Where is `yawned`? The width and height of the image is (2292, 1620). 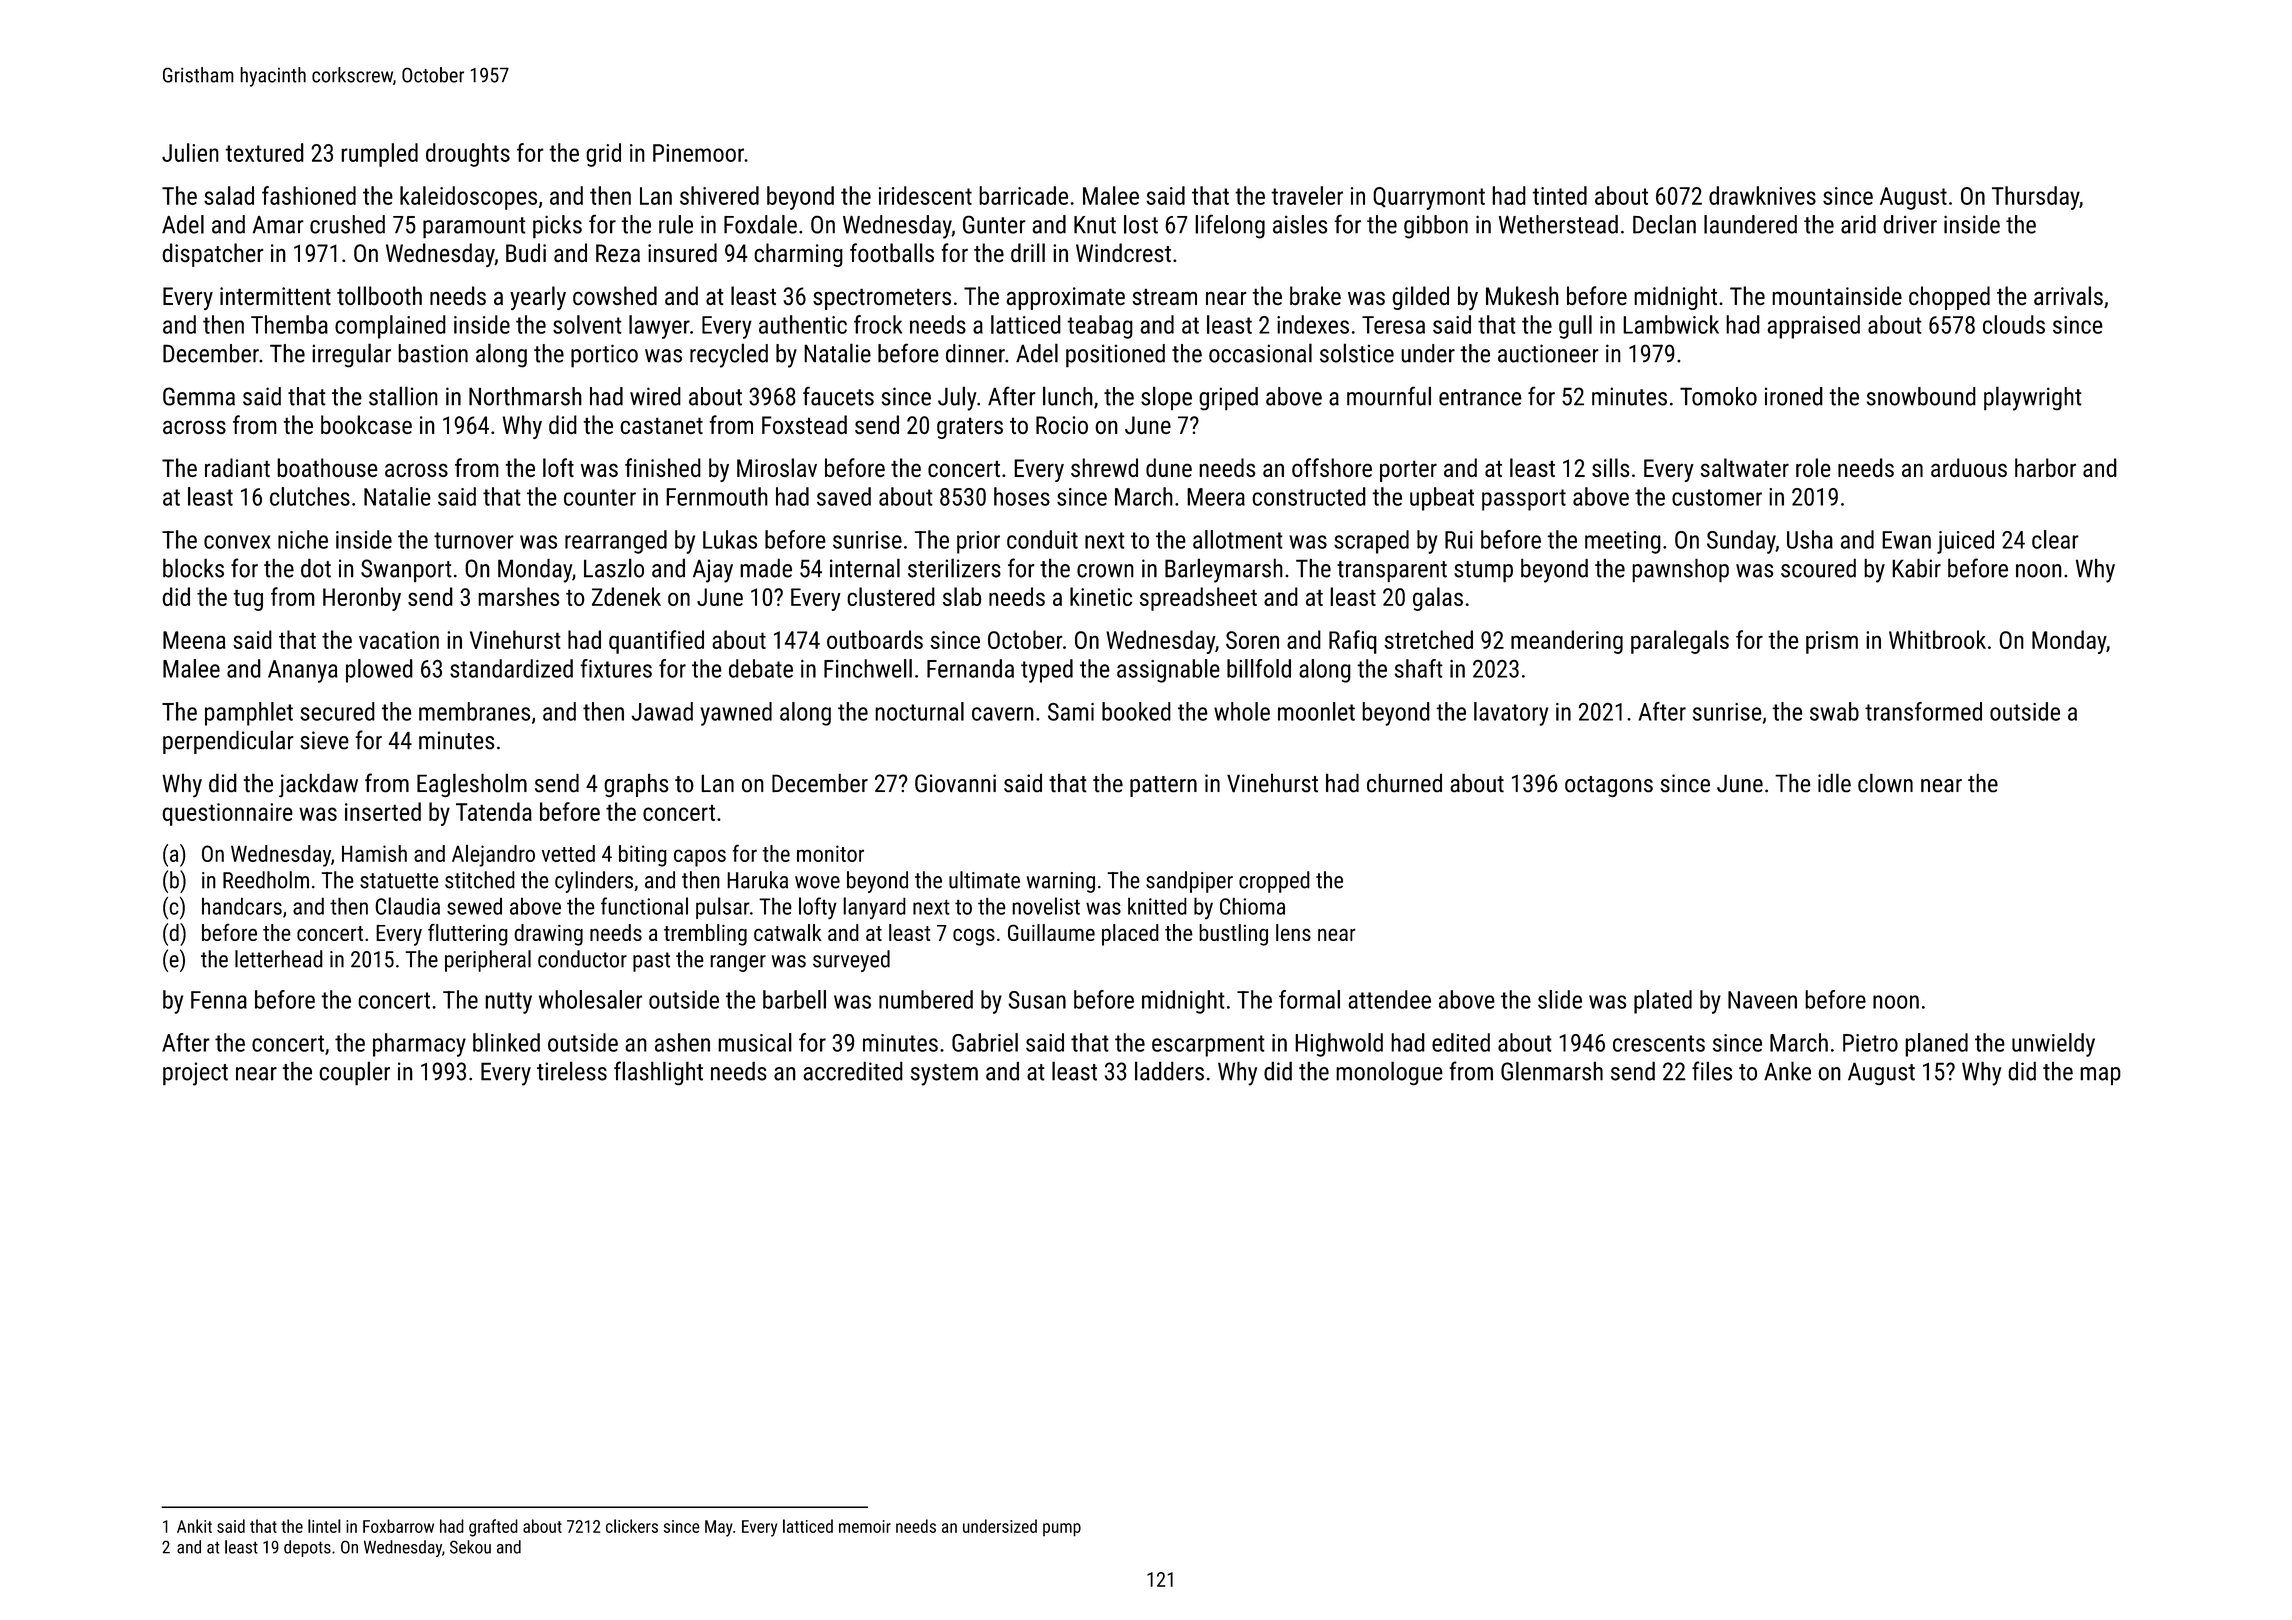
yawned is located at coordinates (736, 714).
